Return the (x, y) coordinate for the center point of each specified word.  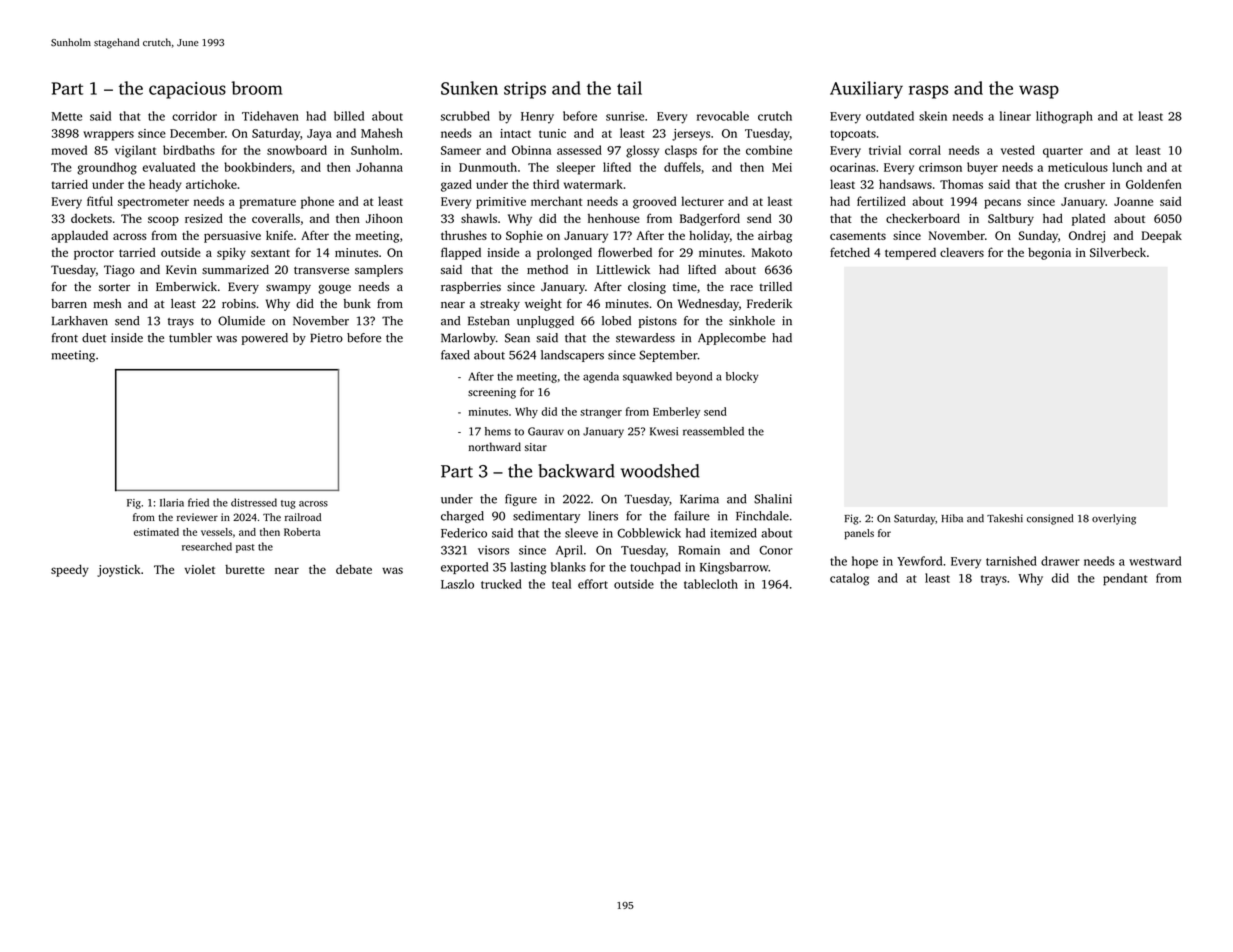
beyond (694, 377)
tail (629, 88)
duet (94, 338)
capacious (187, 90)
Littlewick (623, 269)
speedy (70, 570)
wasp (1039, 92)
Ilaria (172, 502)
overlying (1114, 519)
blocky (742, 377)
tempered (910, 254)
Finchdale (762, 516)
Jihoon (384, 218)
